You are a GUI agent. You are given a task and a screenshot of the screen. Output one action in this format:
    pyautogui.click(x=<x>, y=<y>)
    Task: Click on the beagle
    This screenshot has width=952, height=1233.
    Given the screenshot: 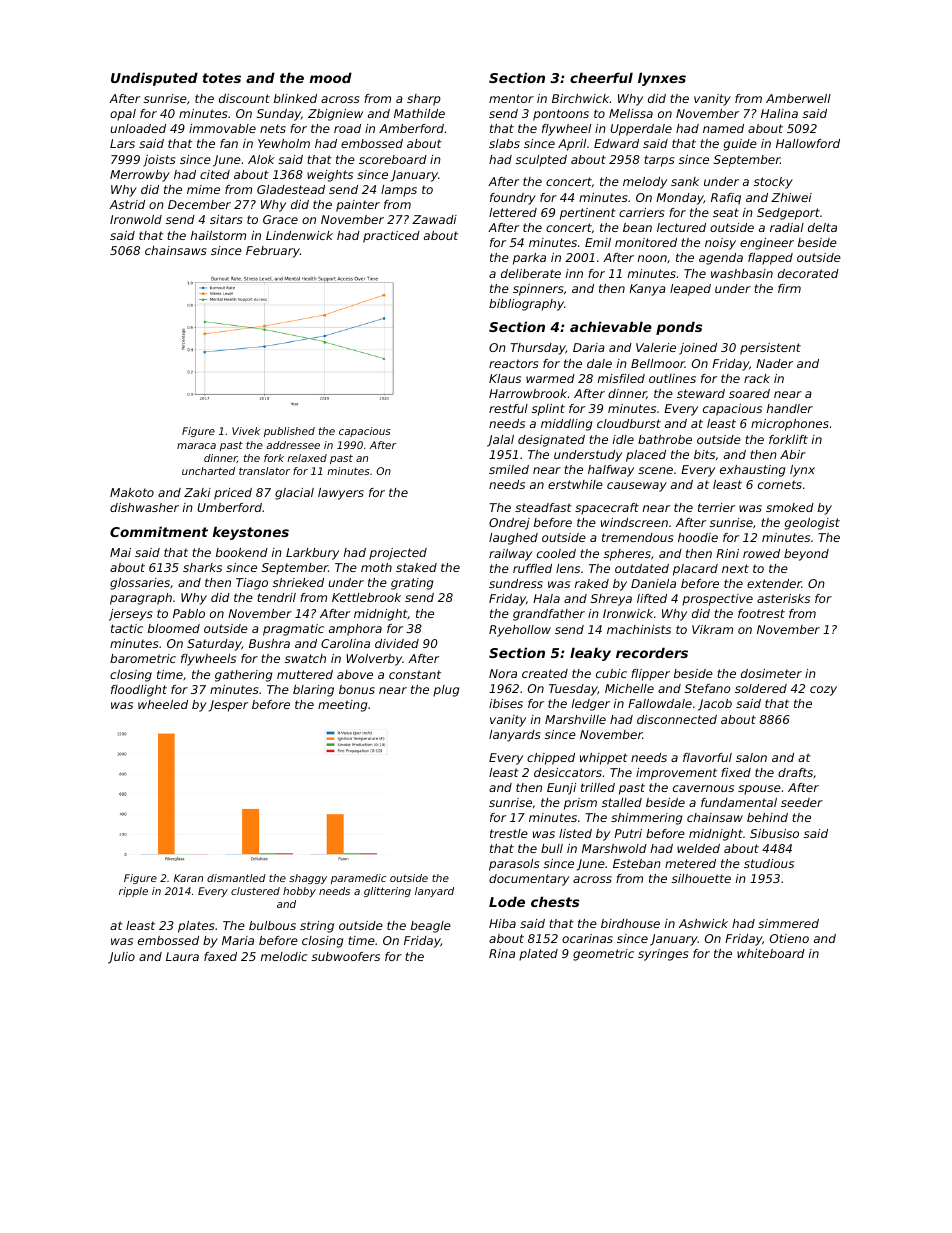 What is the action you would take?
    pyautogui.click(x=431, y=927)
